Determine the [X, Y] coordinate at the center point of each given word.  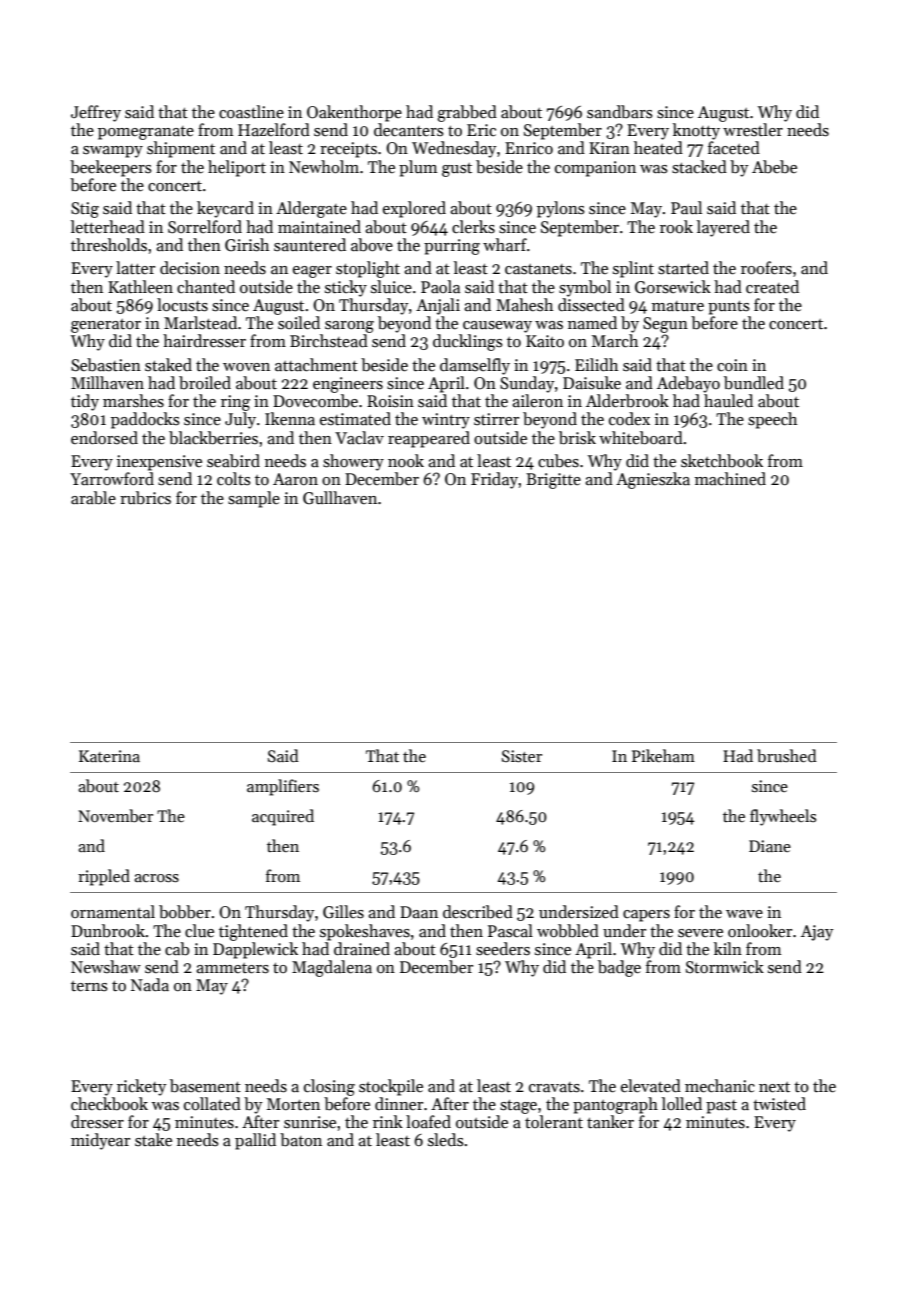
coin [732, 365]
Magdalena [332, 968]
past [721, 1107]
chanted [206, 287]
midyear [100, 1141]
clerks [473, 227]
